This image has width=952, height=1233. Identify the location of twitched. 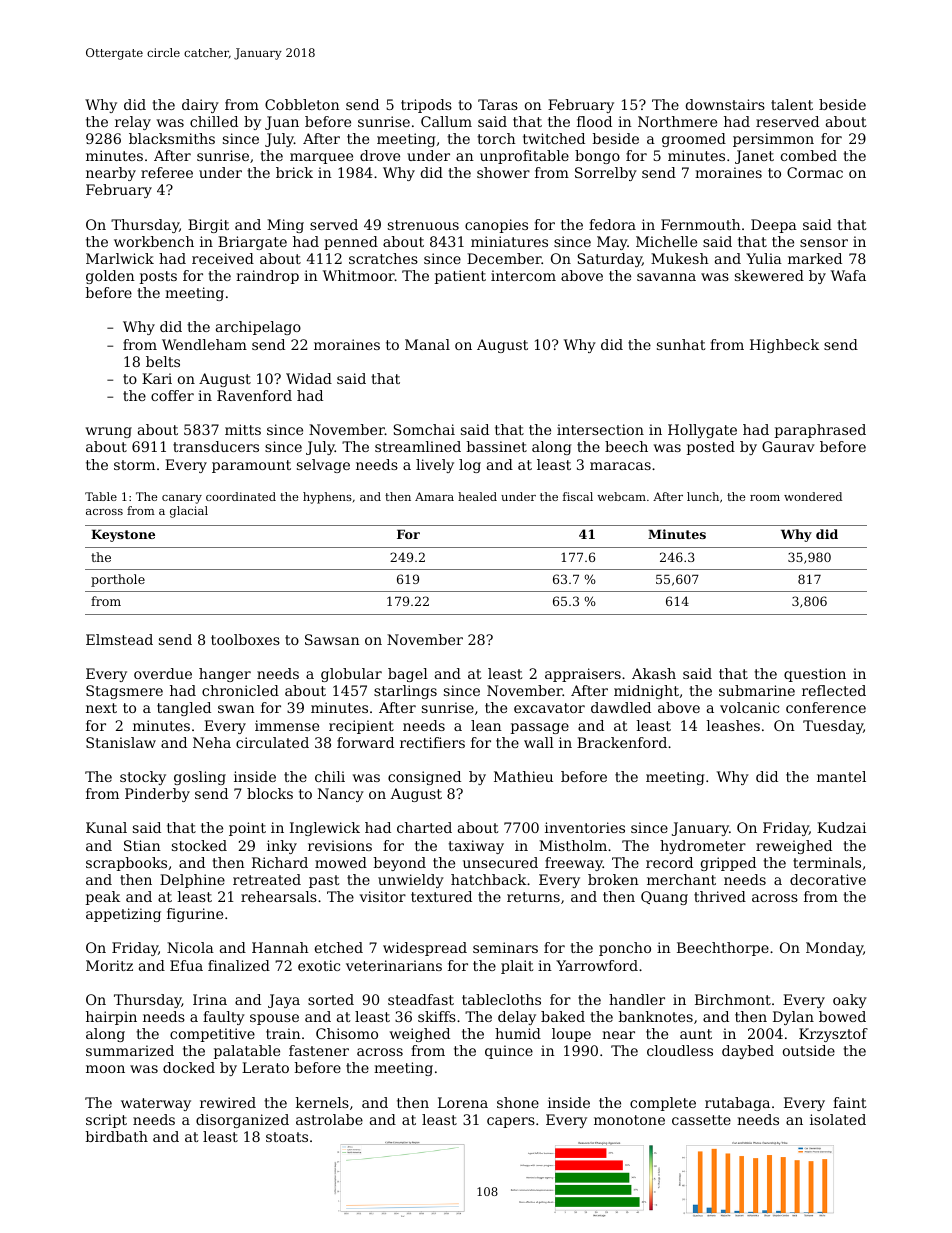
(554, 138).
